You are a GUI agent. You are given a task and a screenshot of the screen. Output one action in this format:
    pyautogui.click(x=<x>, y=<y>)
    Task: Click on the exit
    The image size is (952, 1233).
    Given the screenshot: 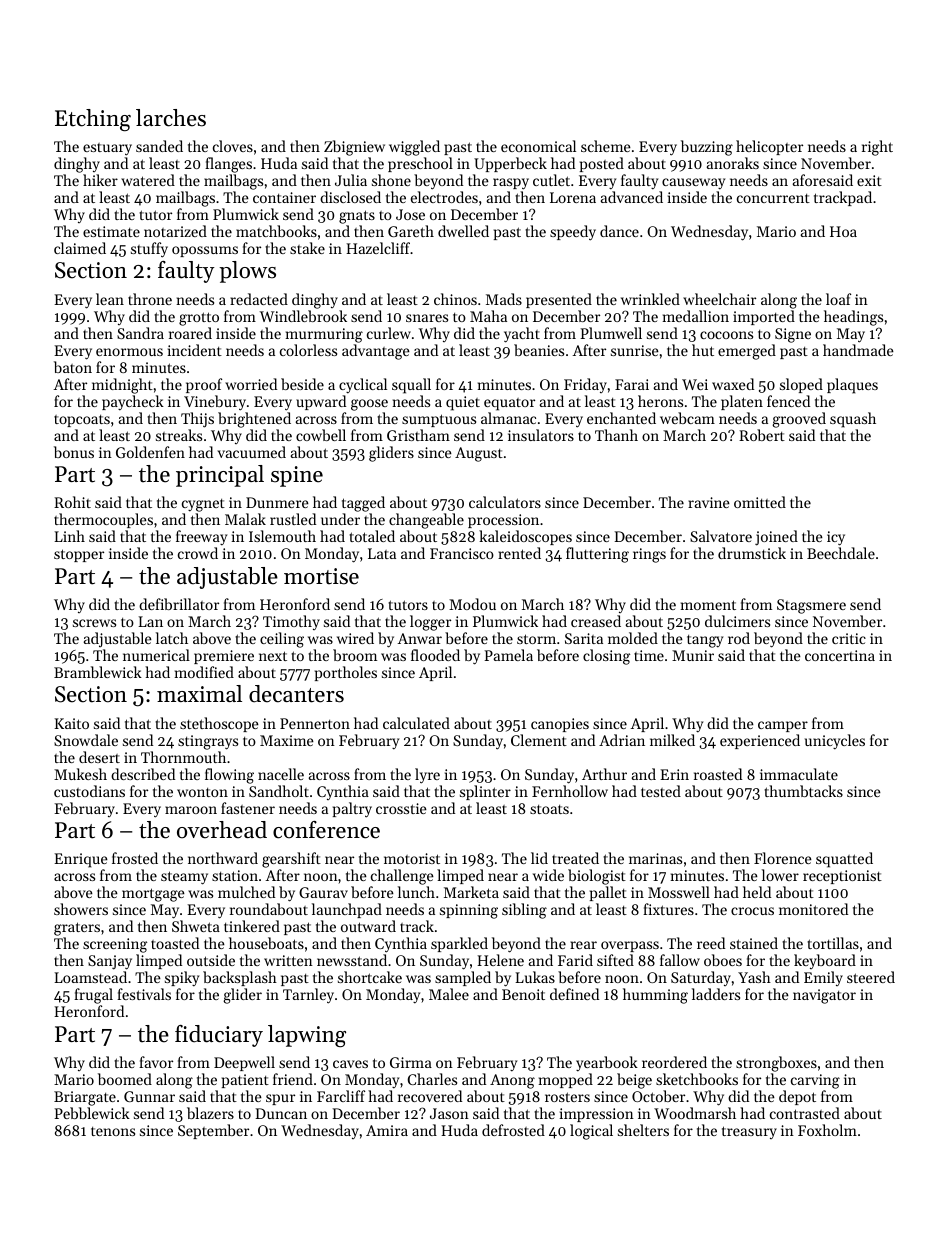 What is the action you would take?
    pyautogui.click(x=869, y=180)
